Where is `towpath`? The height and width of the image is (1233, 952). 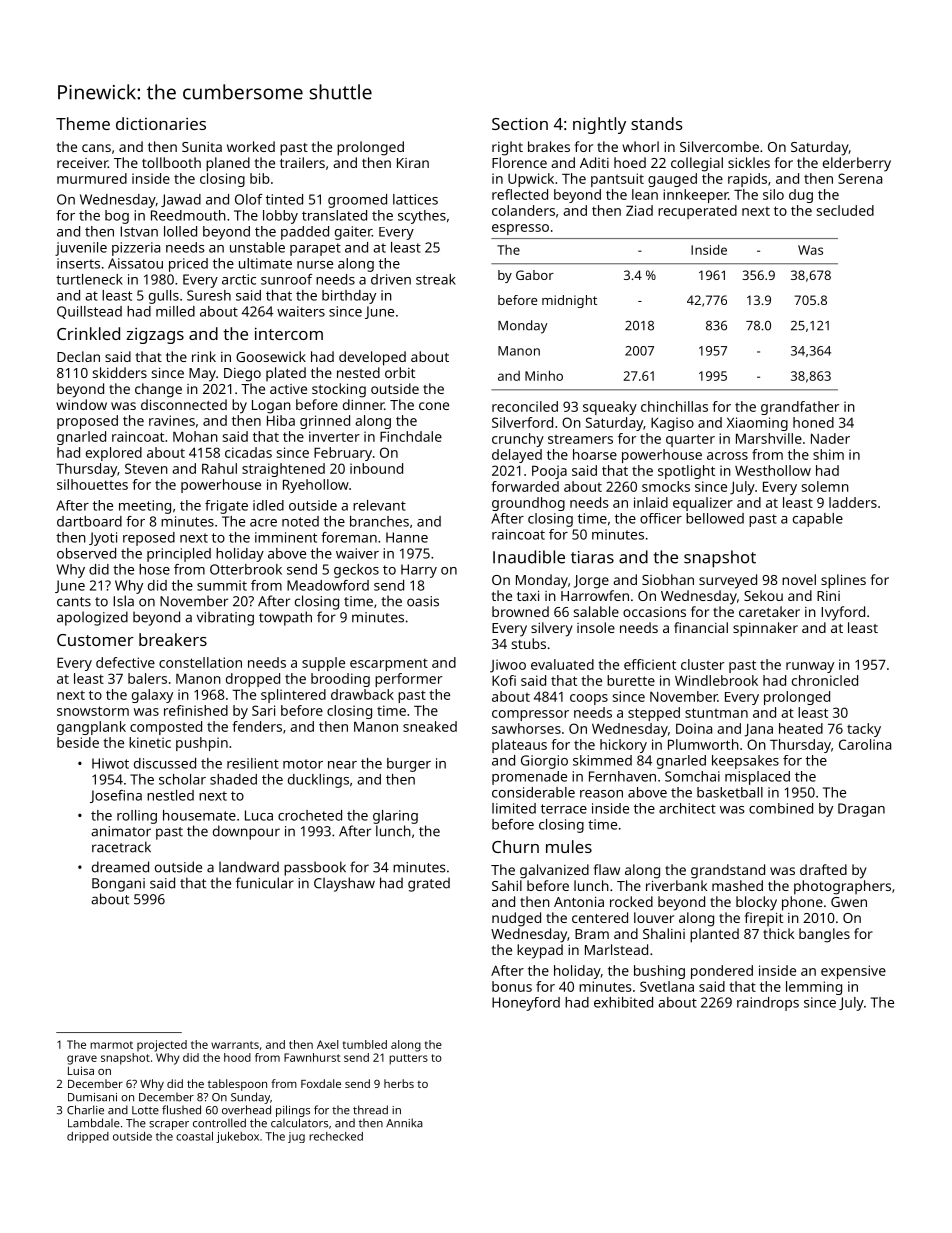
towpath is located at coordinates (285, 618).
